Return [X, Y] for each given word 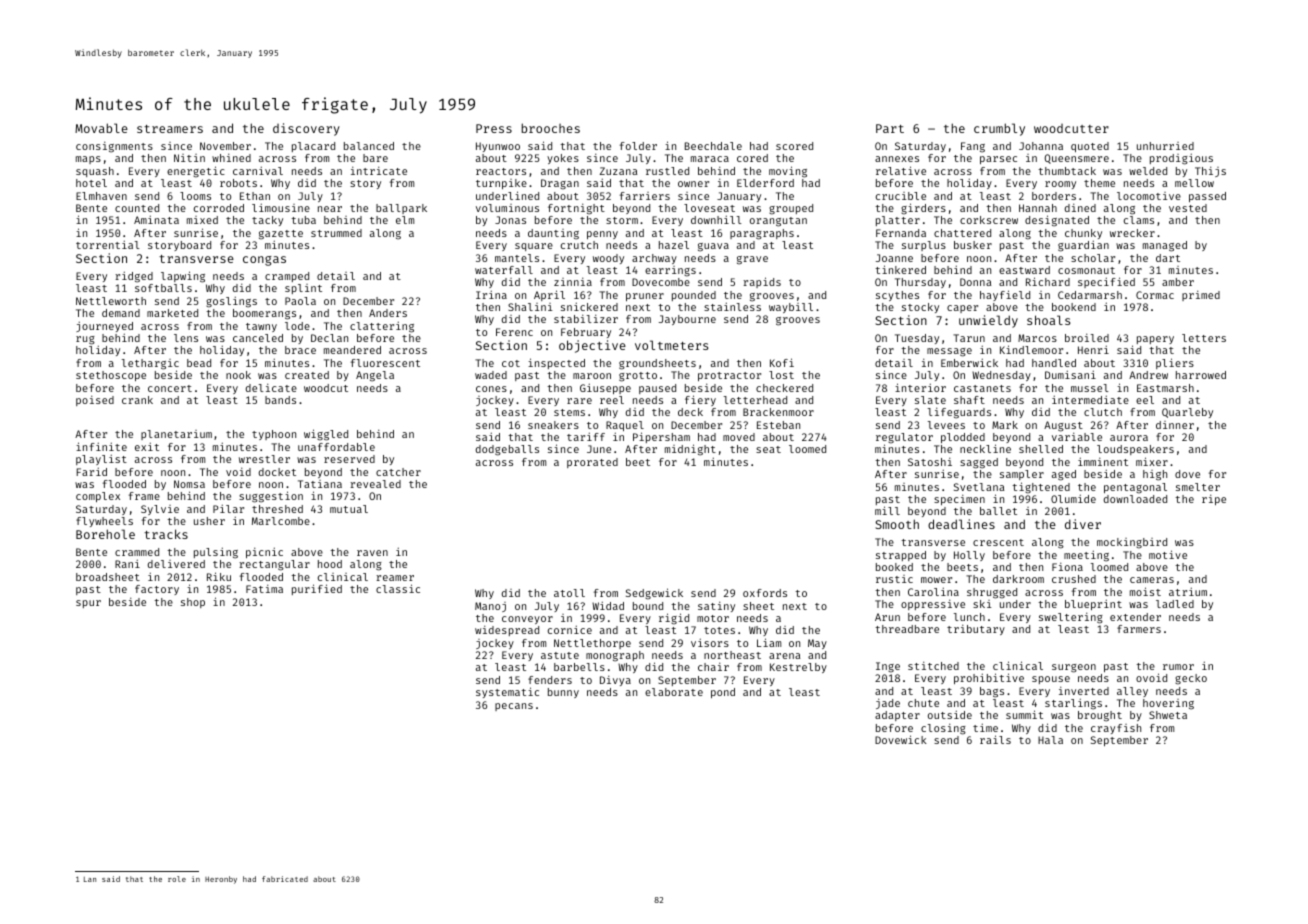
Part [890, 128]
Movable [101, 128]
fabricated [285, 879]
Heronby [221, 880]
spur [88, 604]
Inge [888, 667]
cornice [570, 630]
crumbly [999, 129]
